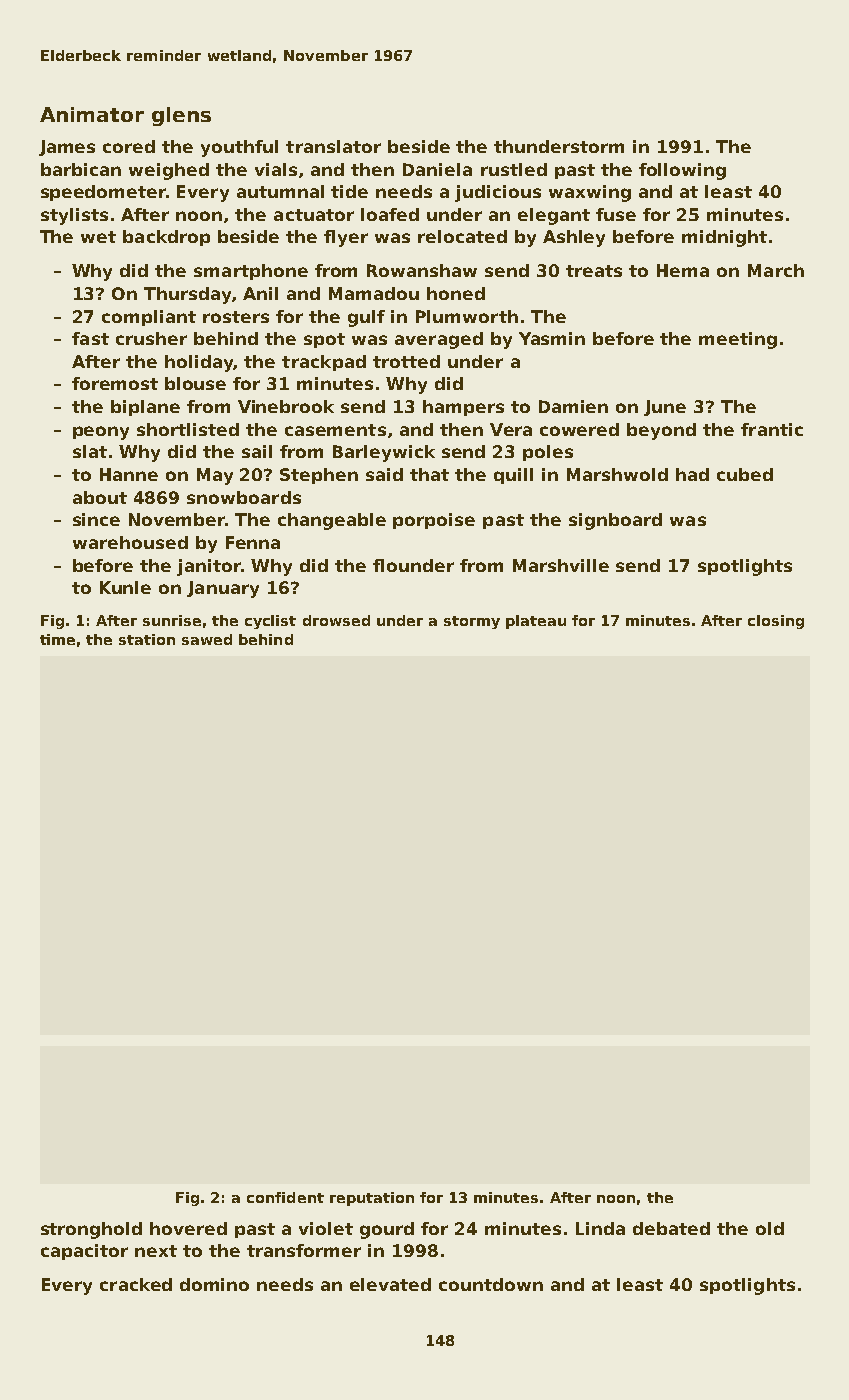 This page has height=1400, width=849. What do you see at coordinates (745, 474) in the page?
I see `cubed` at bounding box center [745, 474].
